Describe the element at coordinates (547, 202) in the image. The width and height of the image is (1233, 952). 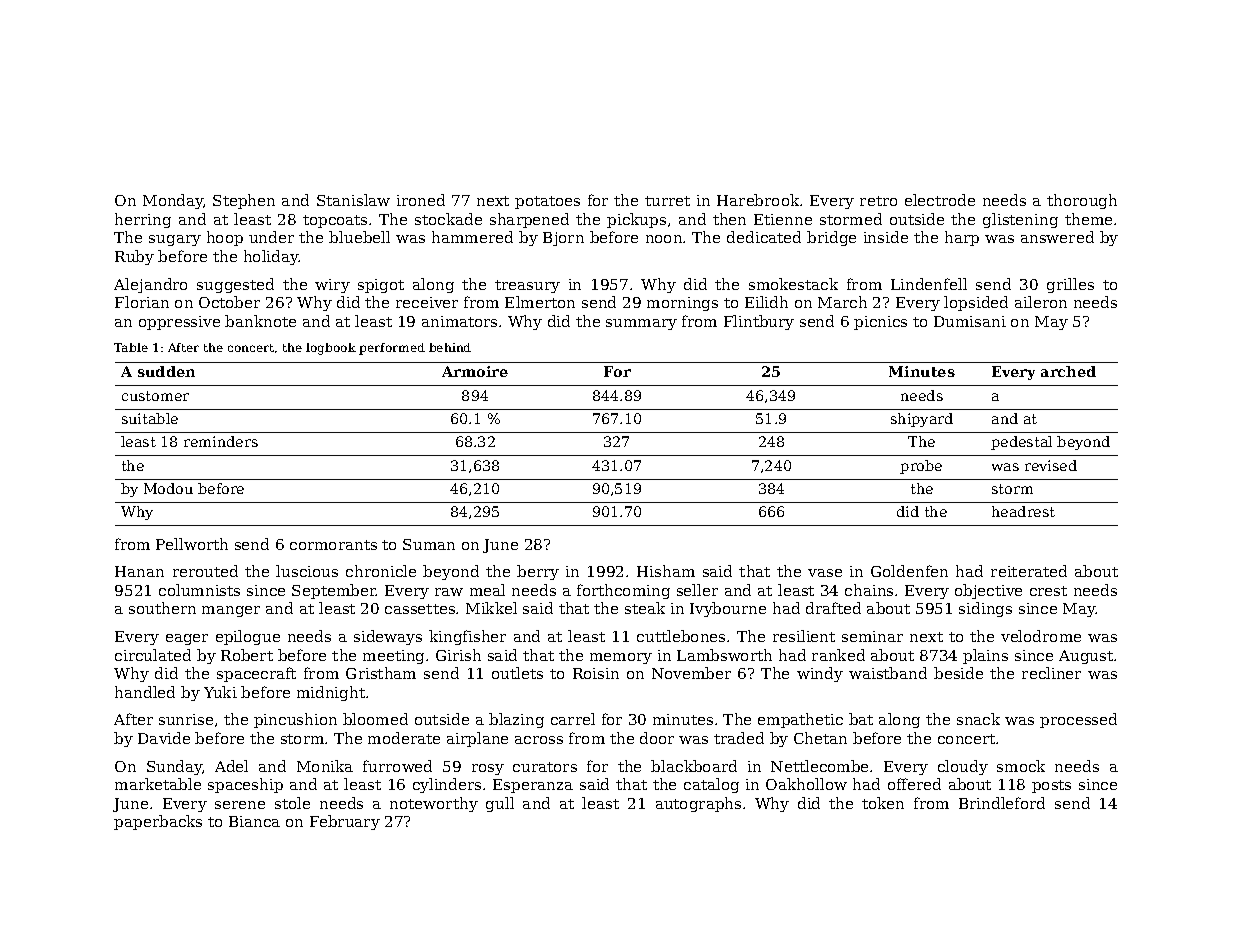
I see `potatoes` at that location.
